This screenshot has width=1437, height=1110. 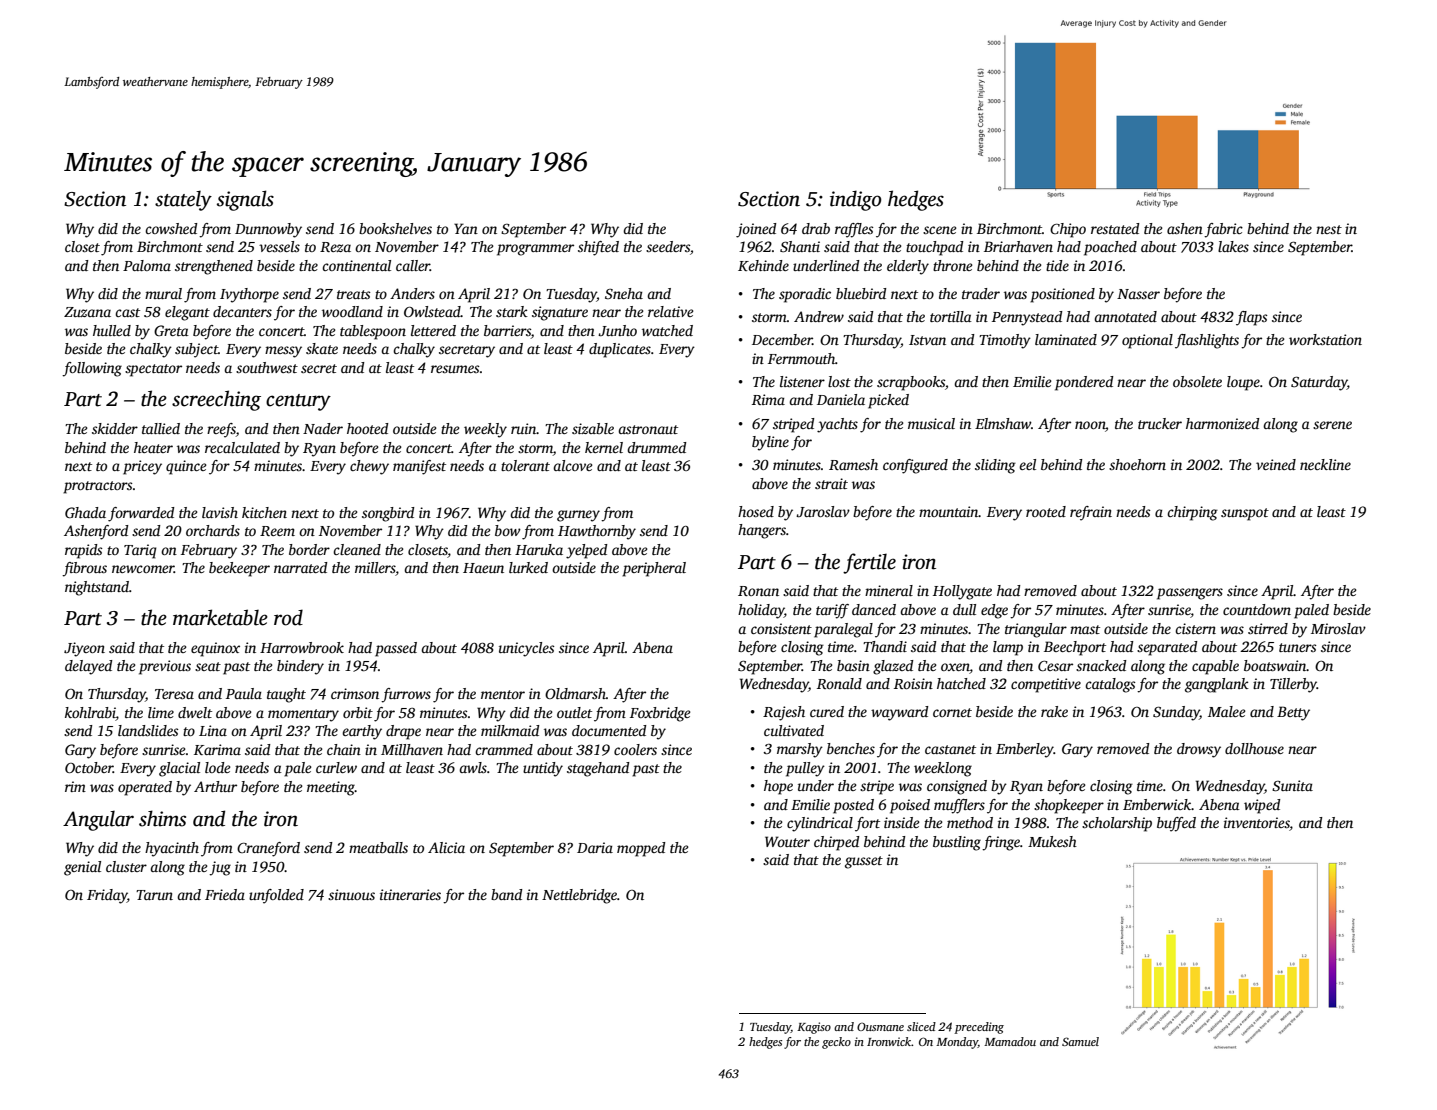 What do you see at coordinates (388, 514) in the screenshot?
I see `songbird` at bounding box center [388, 514].
